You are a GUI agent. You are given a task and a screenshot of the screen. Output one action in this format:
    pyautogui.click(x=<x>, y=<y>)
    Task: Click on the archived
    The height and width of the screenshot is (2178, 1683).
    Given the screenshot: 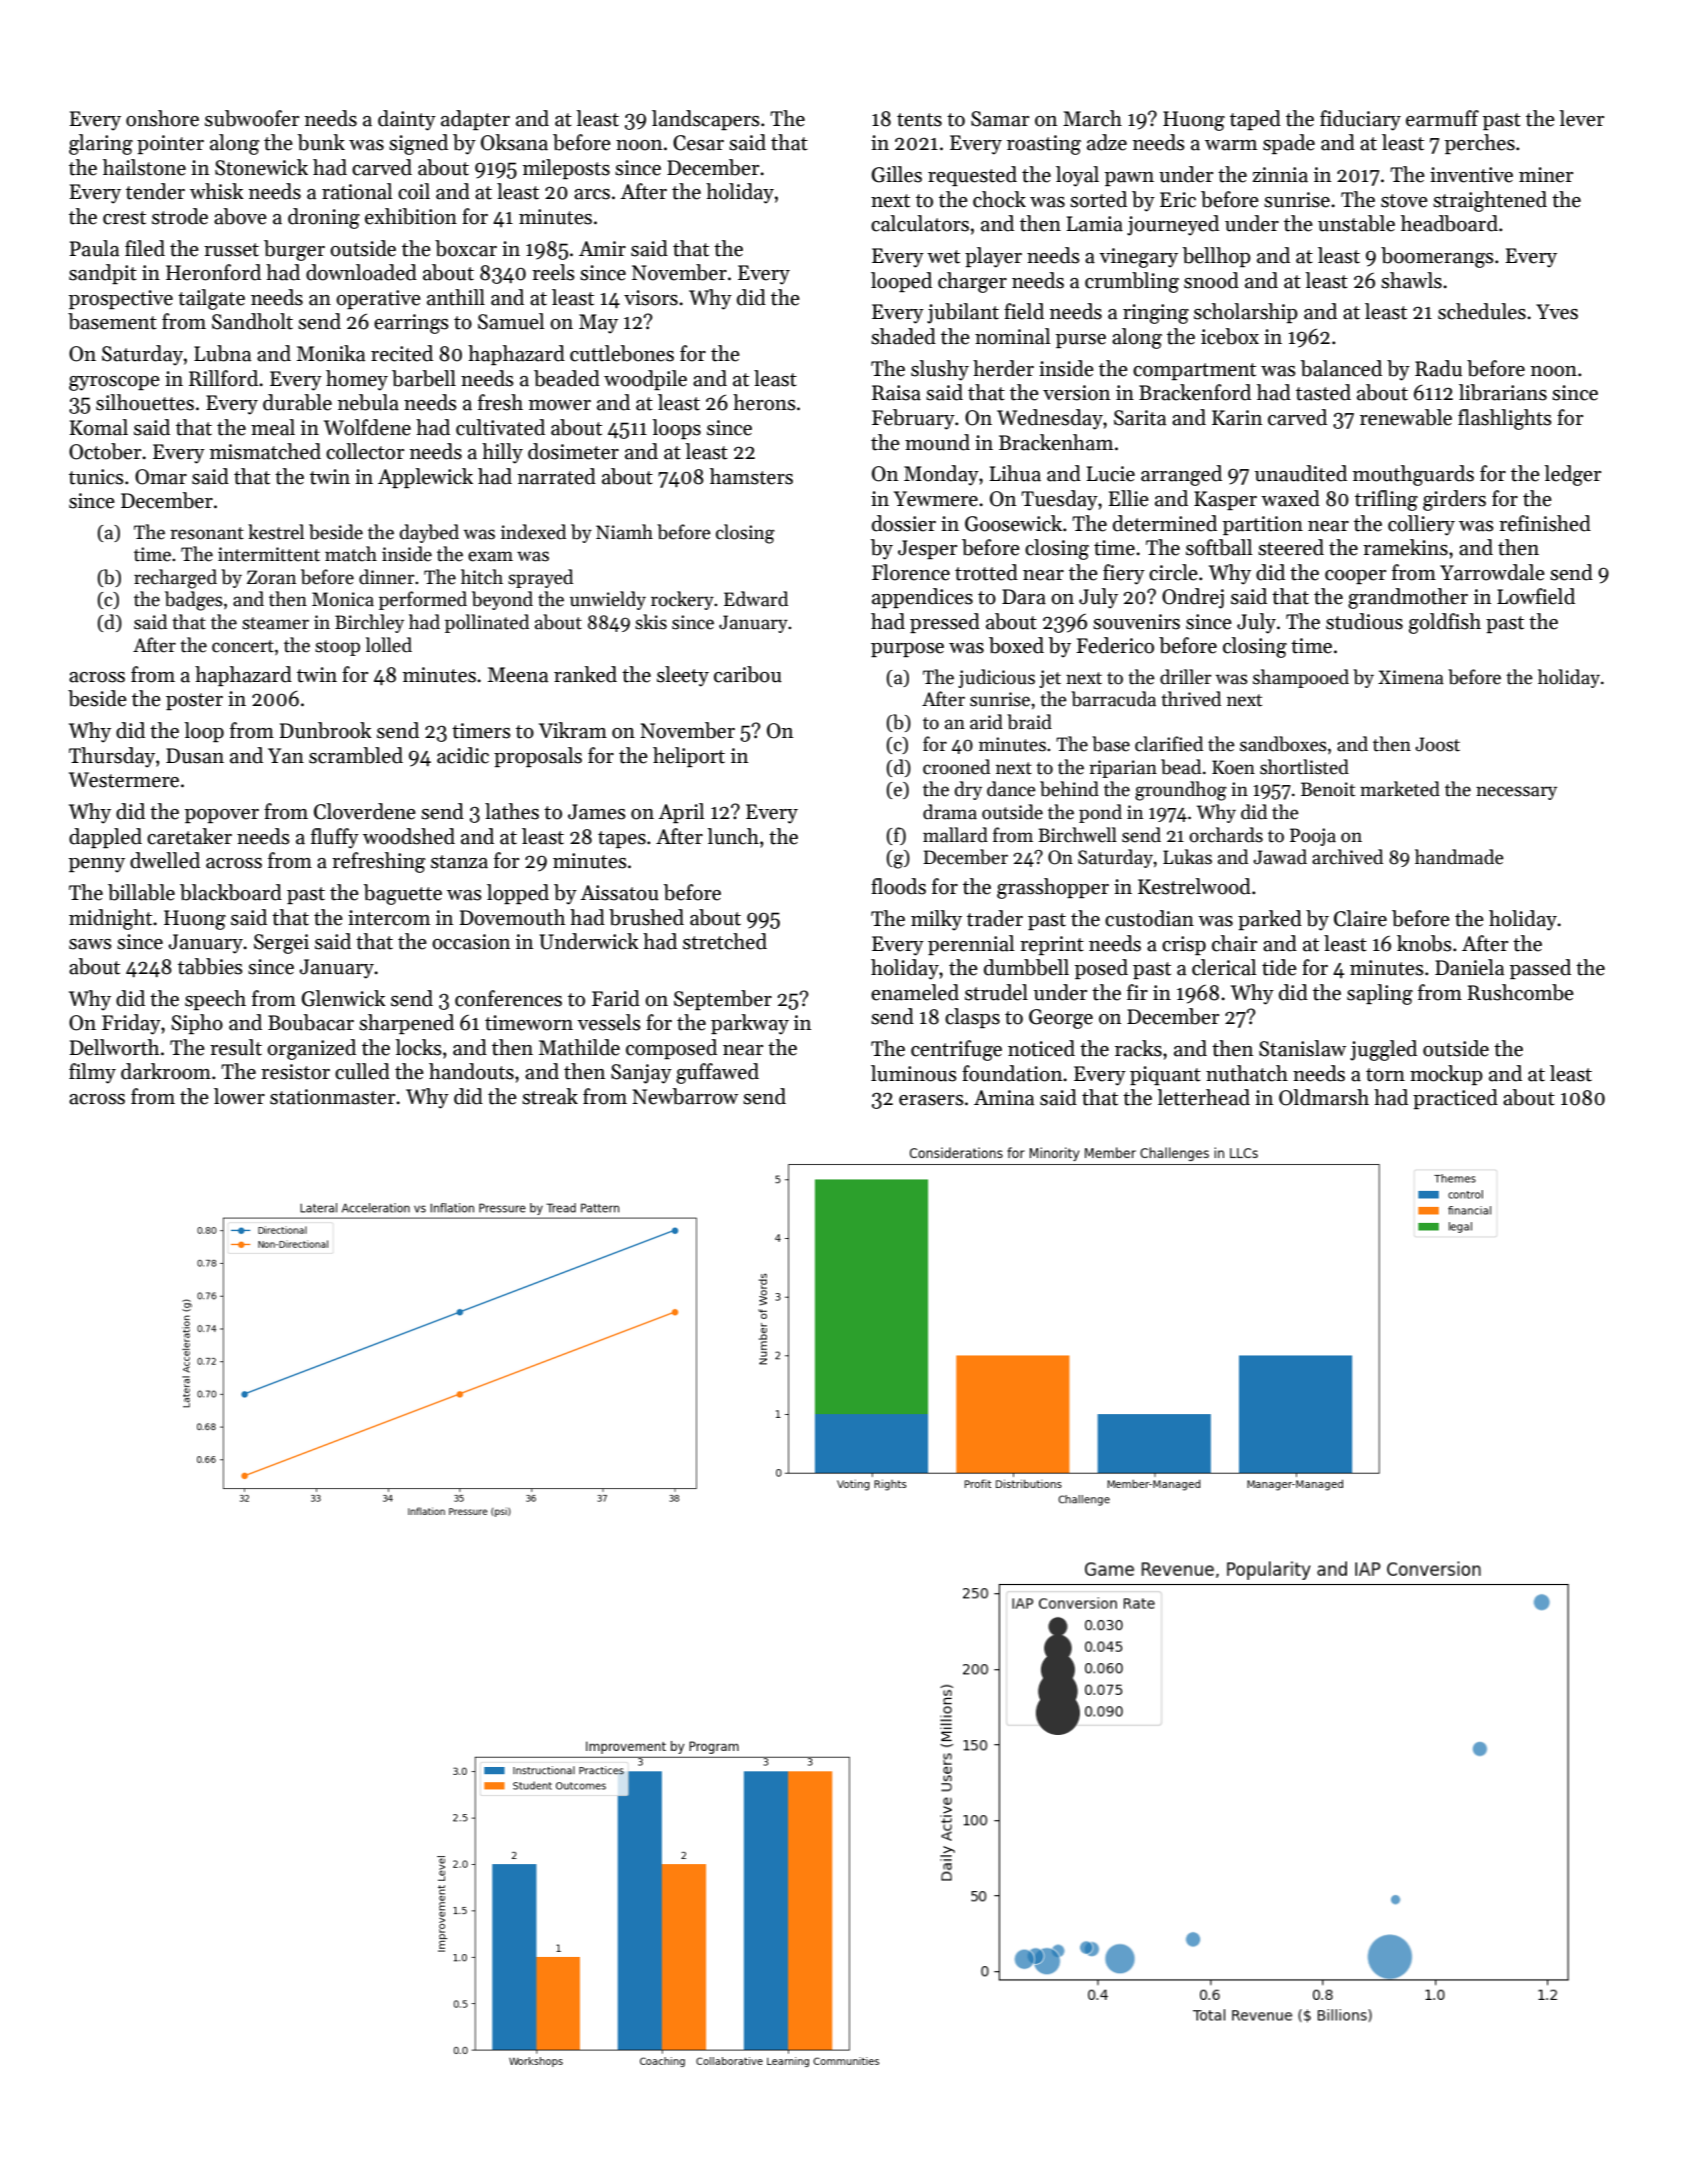 What is the action you would take?
    pyautogui.click(x=1347, y=857)
